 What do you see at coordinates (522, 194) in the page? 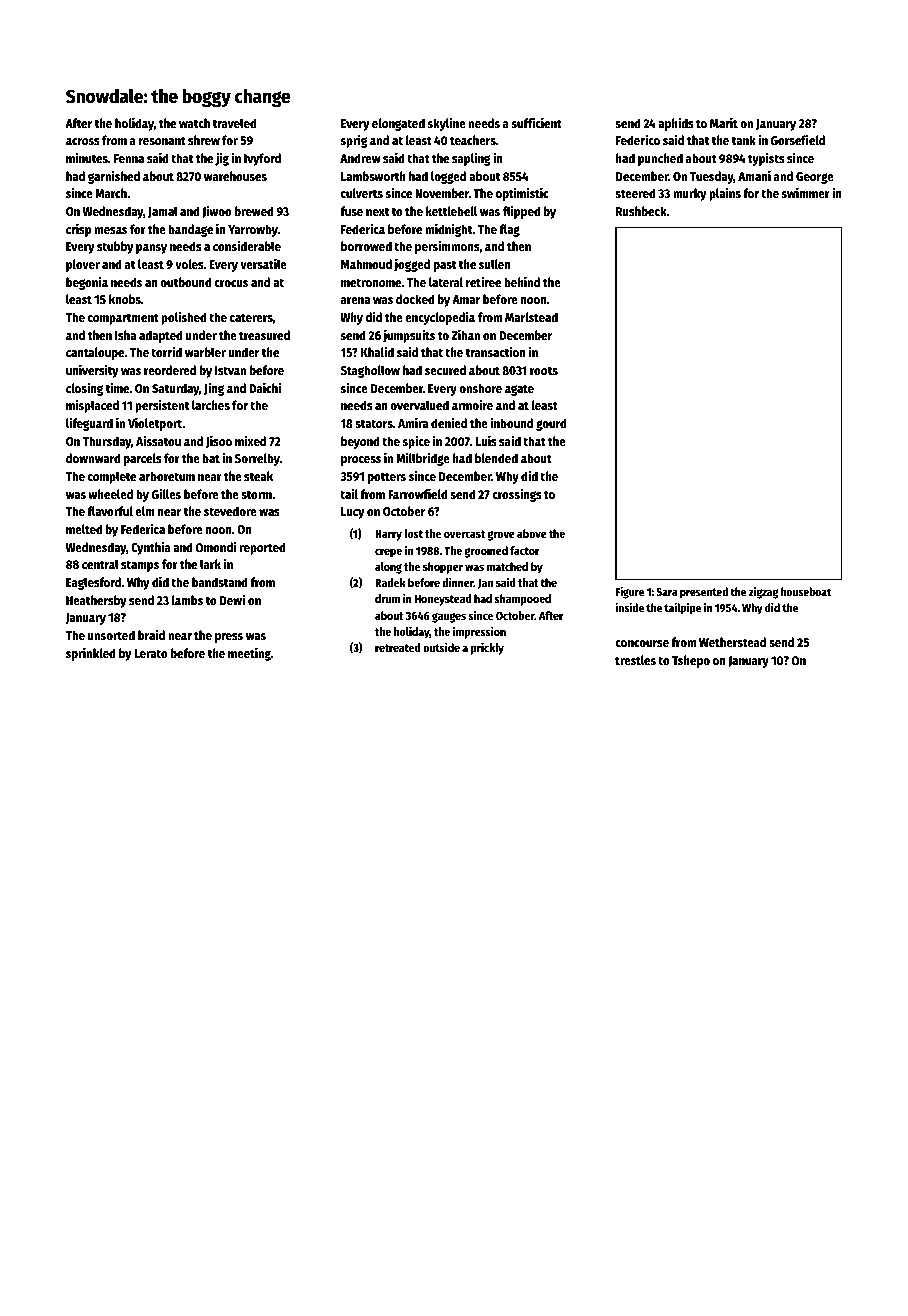
I see `optimistic` at bounding box center [522, 194].
